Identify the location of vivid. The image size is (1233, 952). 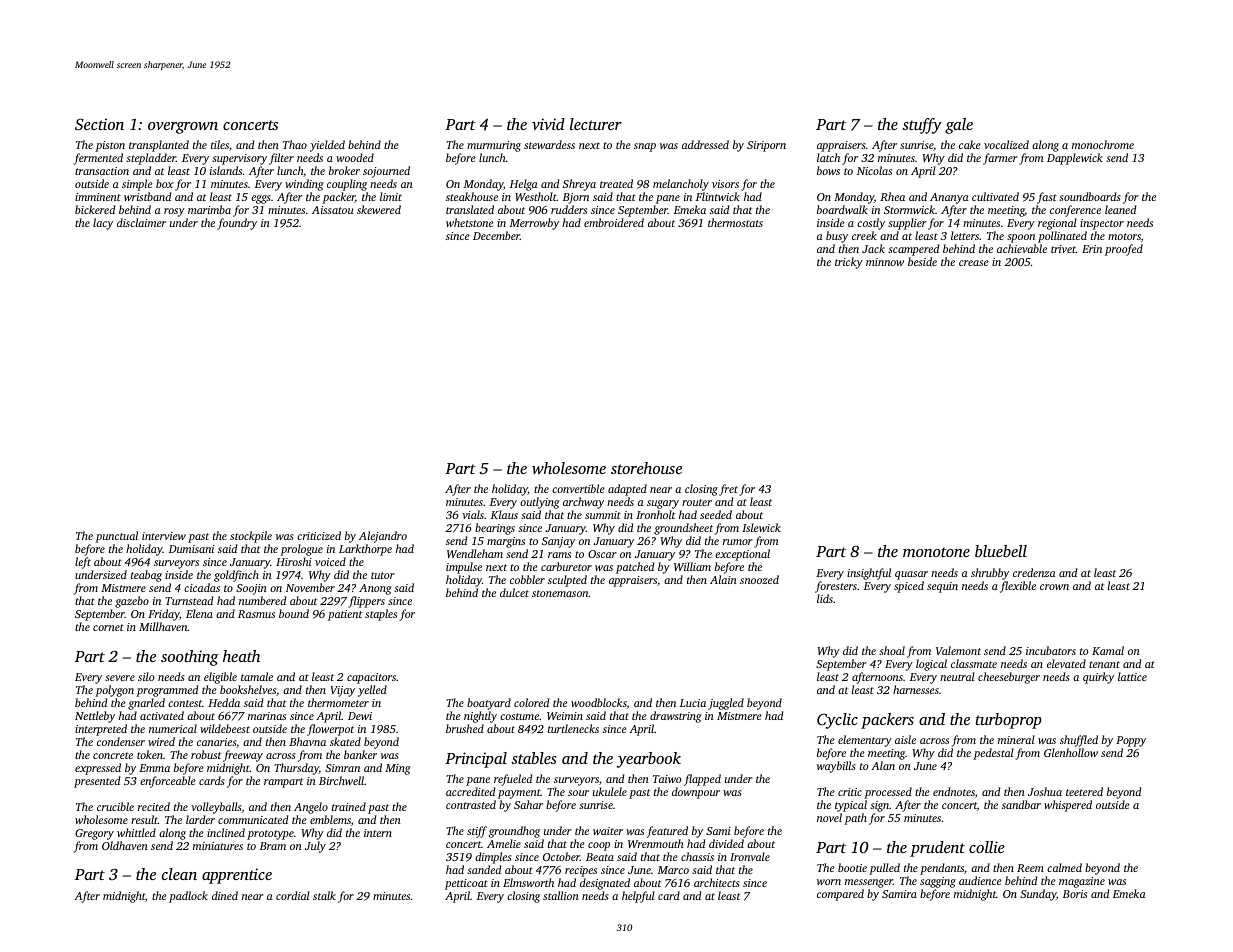
(548, 124).
